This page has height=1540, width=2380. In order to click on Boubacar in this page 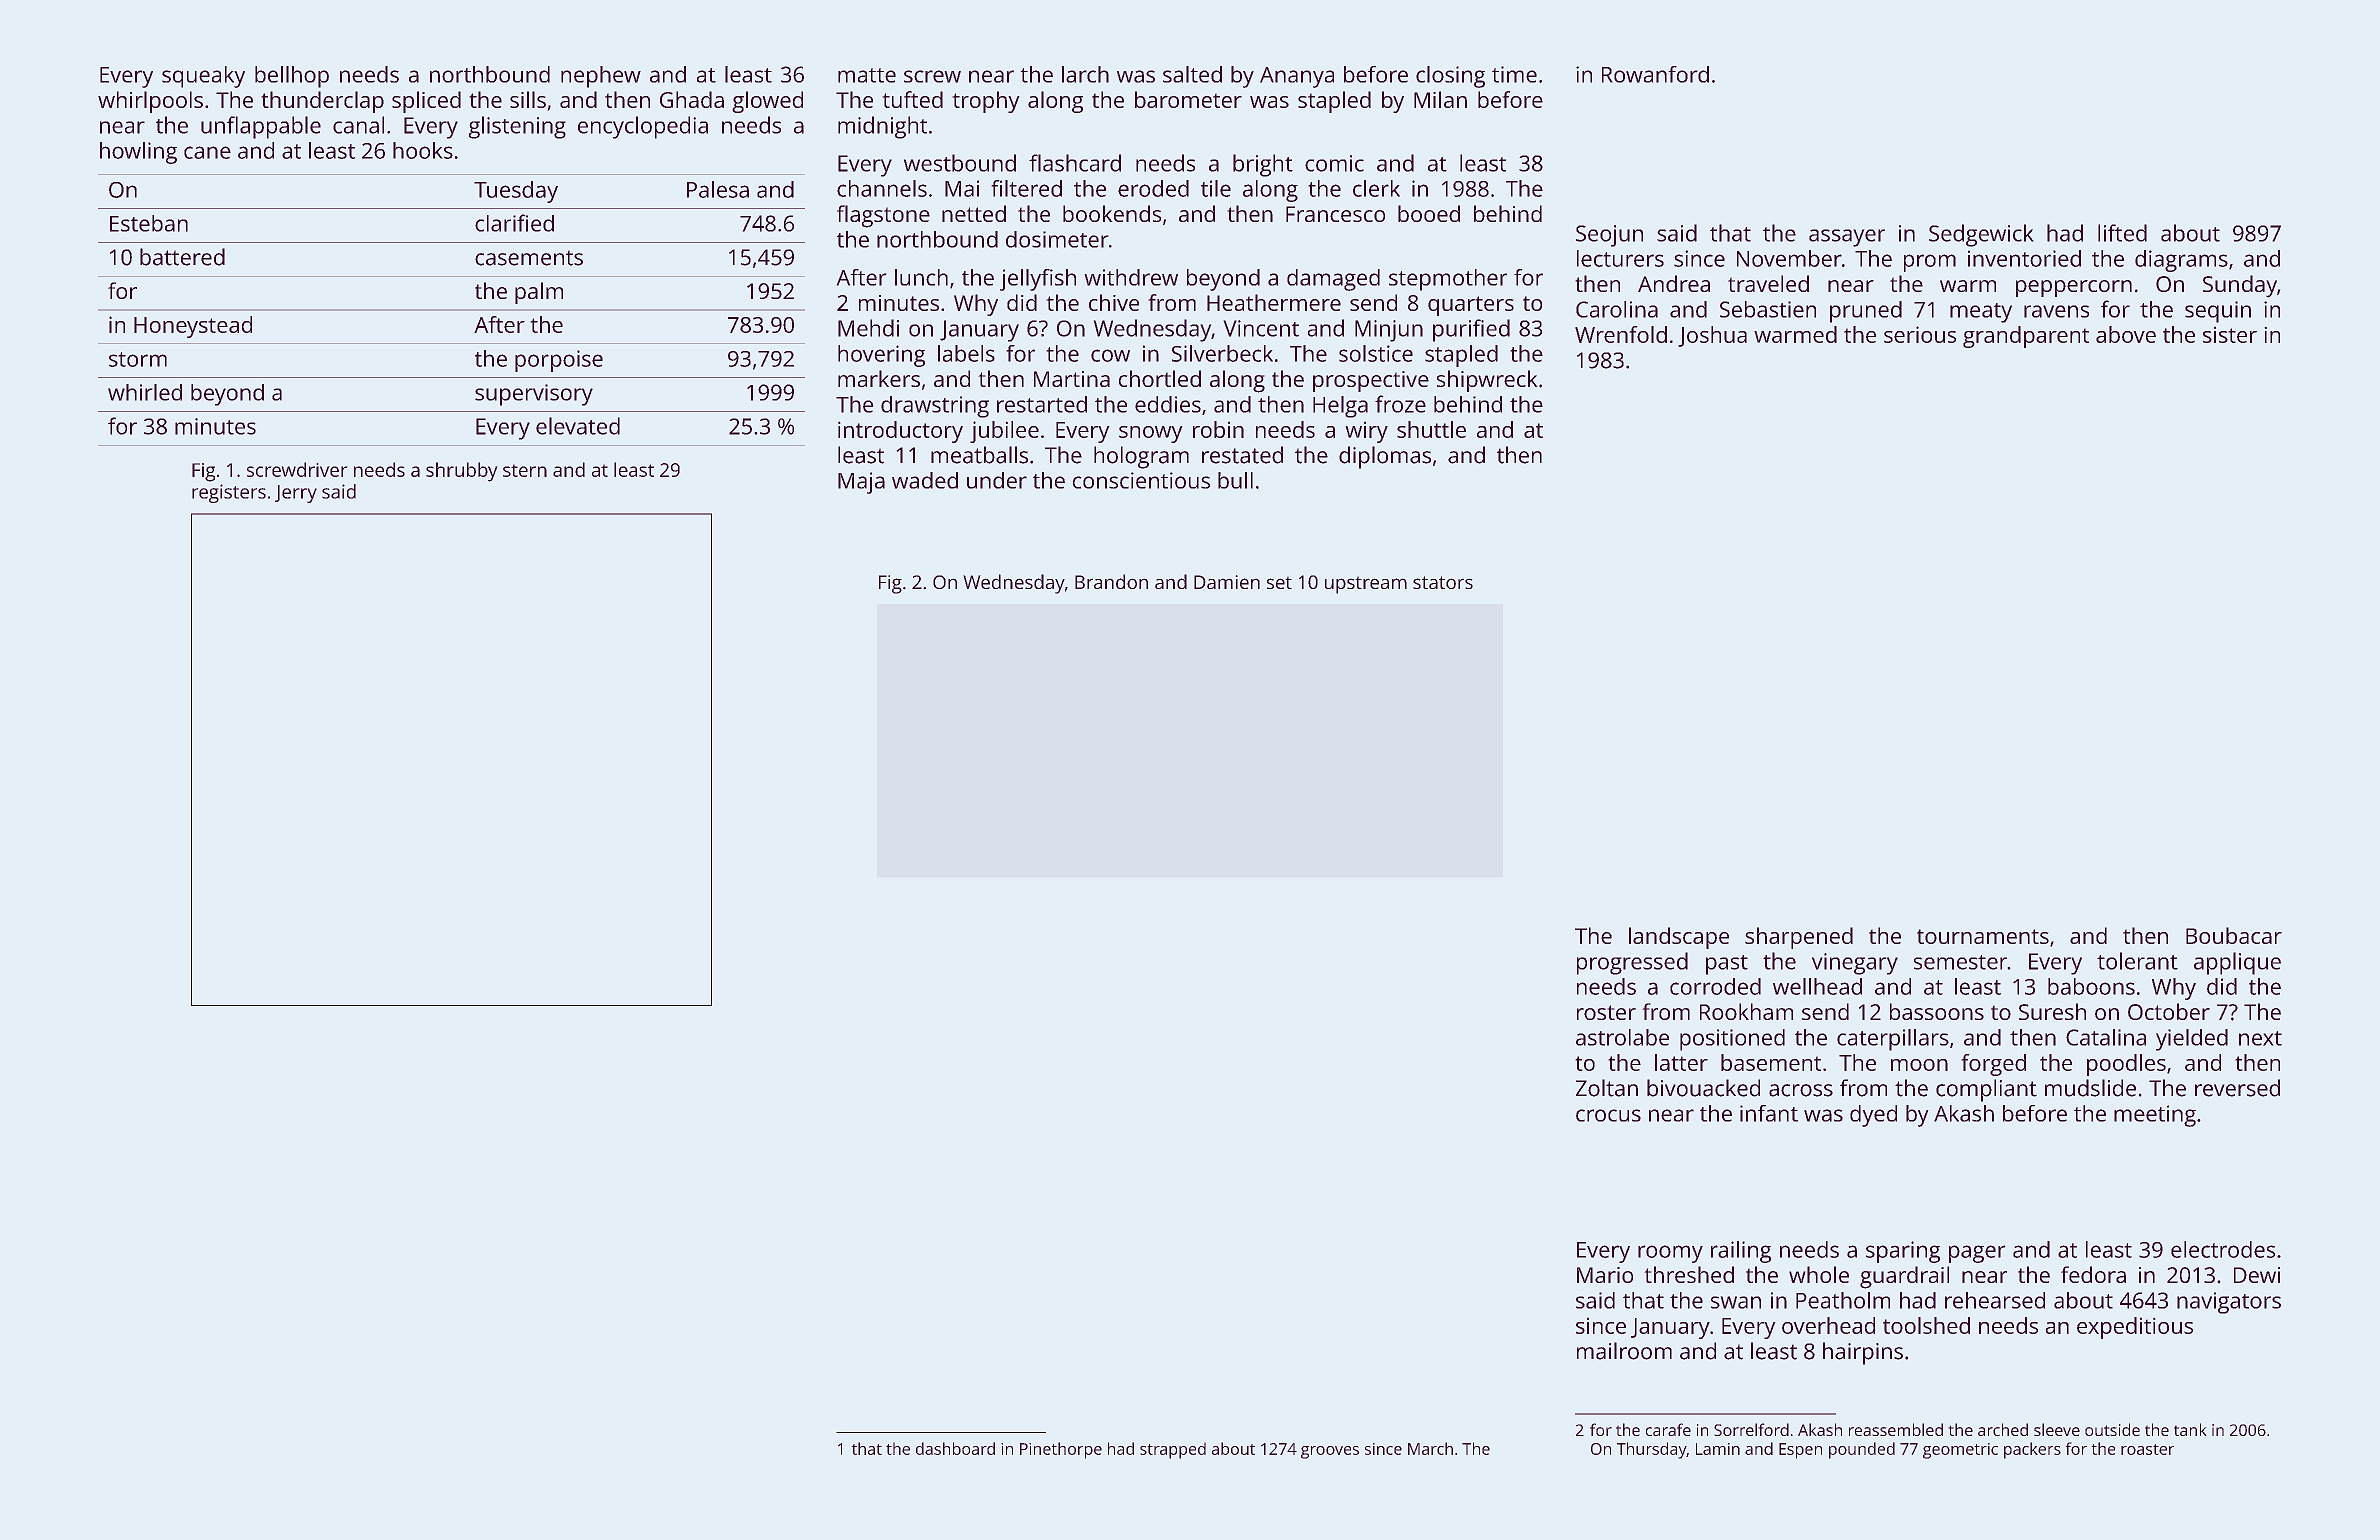, I will do `click(2234, 935)`.
